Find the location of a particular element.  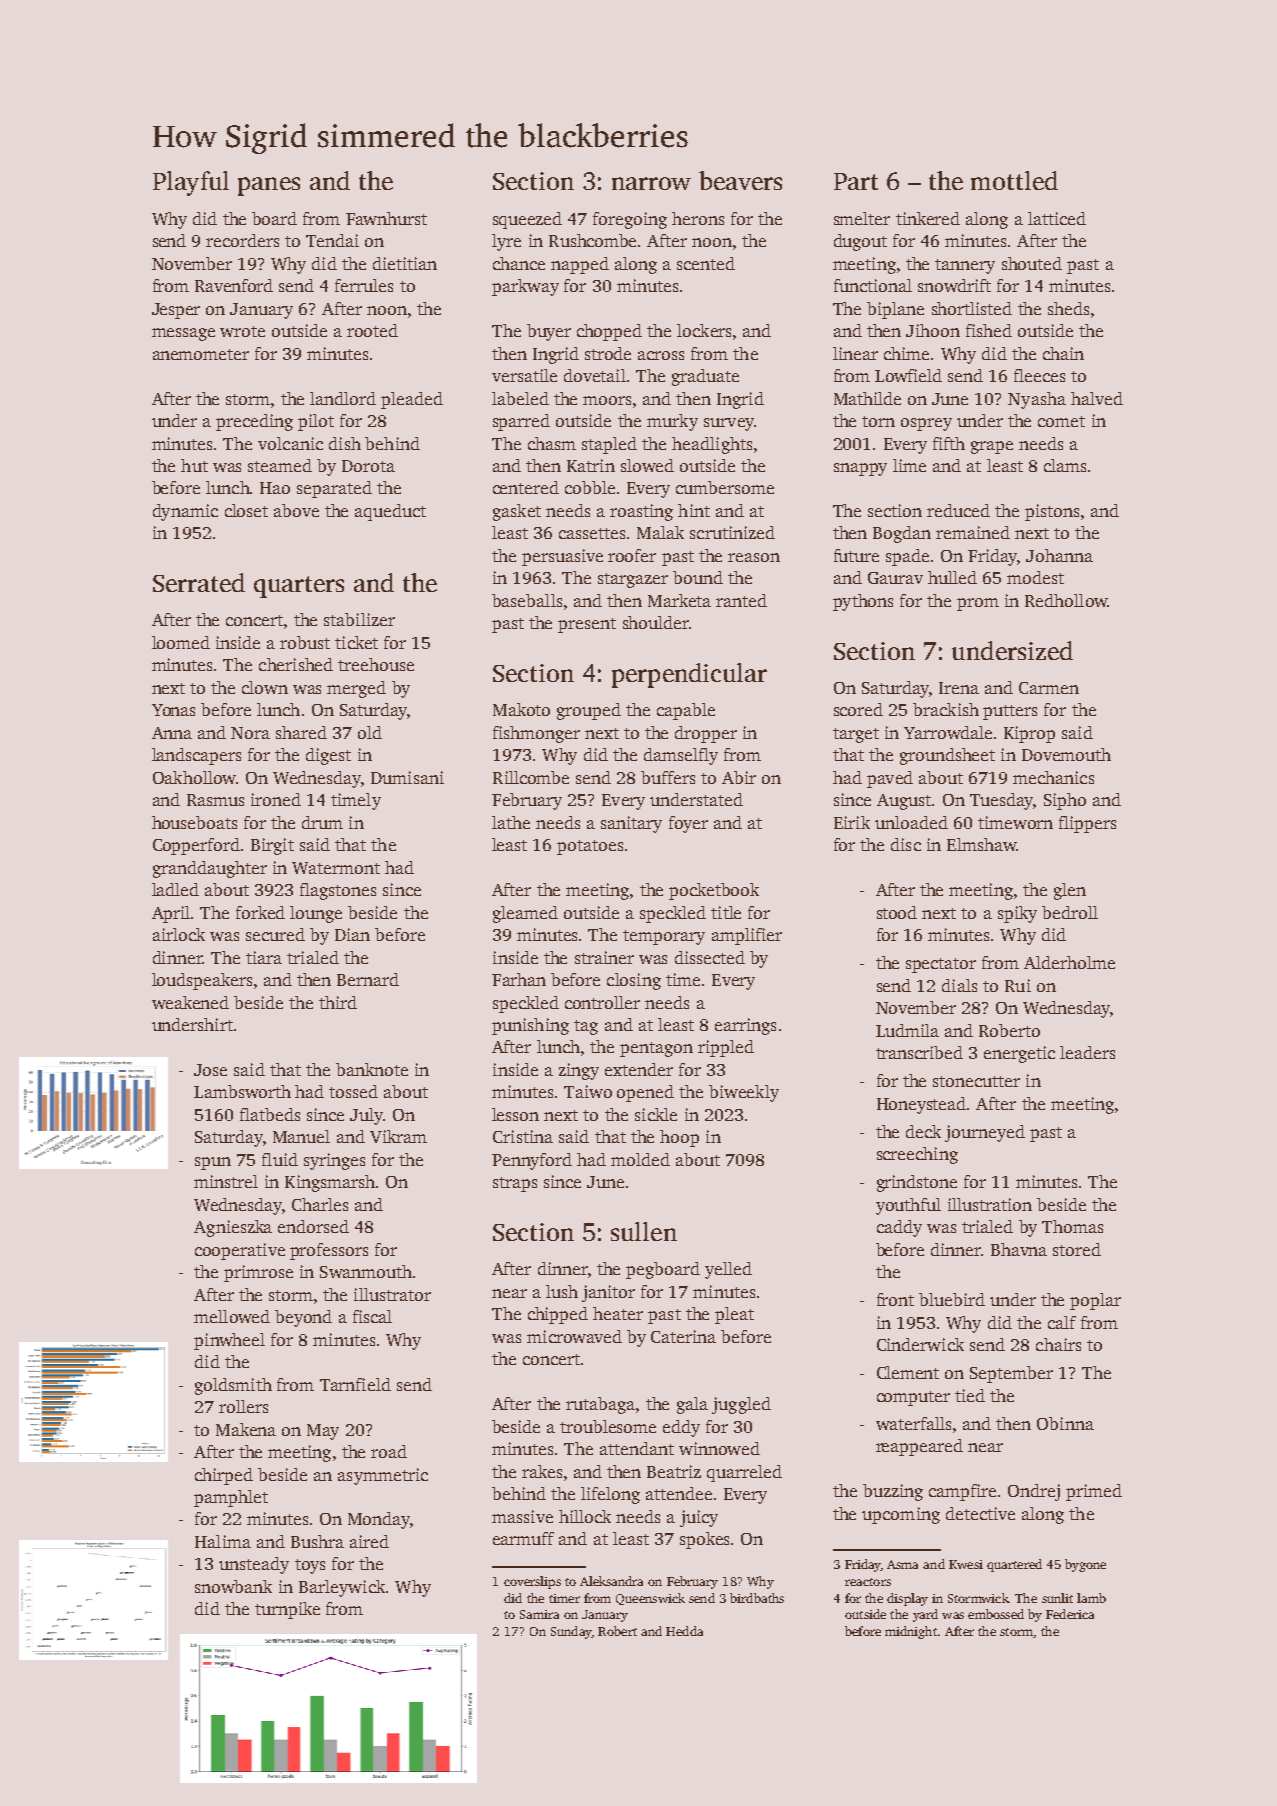

massive is located at coordinates (522, 1516).
